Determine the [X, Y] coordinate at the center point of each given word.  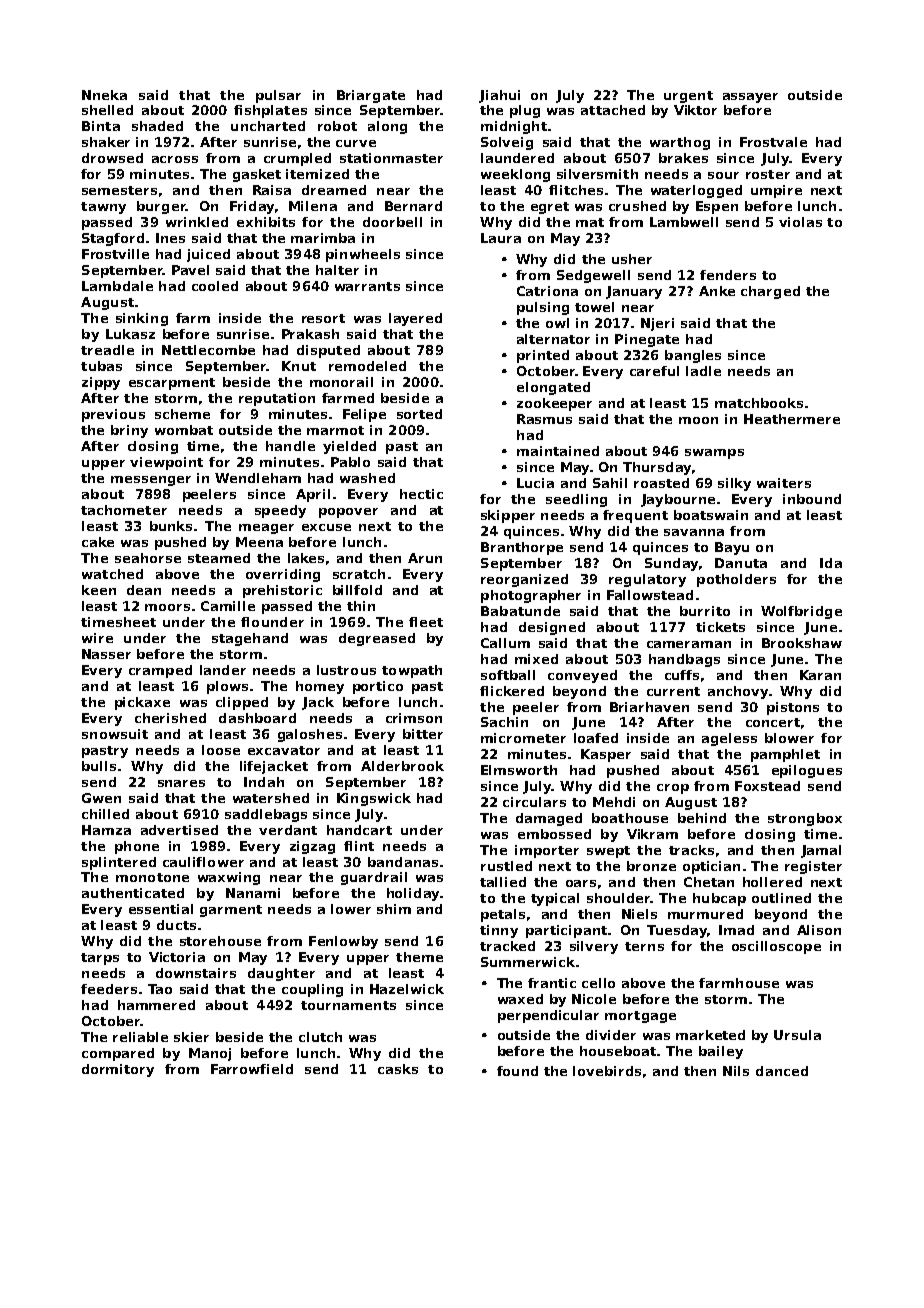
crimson [414, 718]
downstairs [196, 973]
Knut [299, 366]
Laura [501, 238]
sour [723, 175]
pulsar [278, 96]
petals [503, 915]
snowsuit [115, 734]
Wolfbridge [801, 612]
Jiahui [499, 96]
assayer [750, 98]
